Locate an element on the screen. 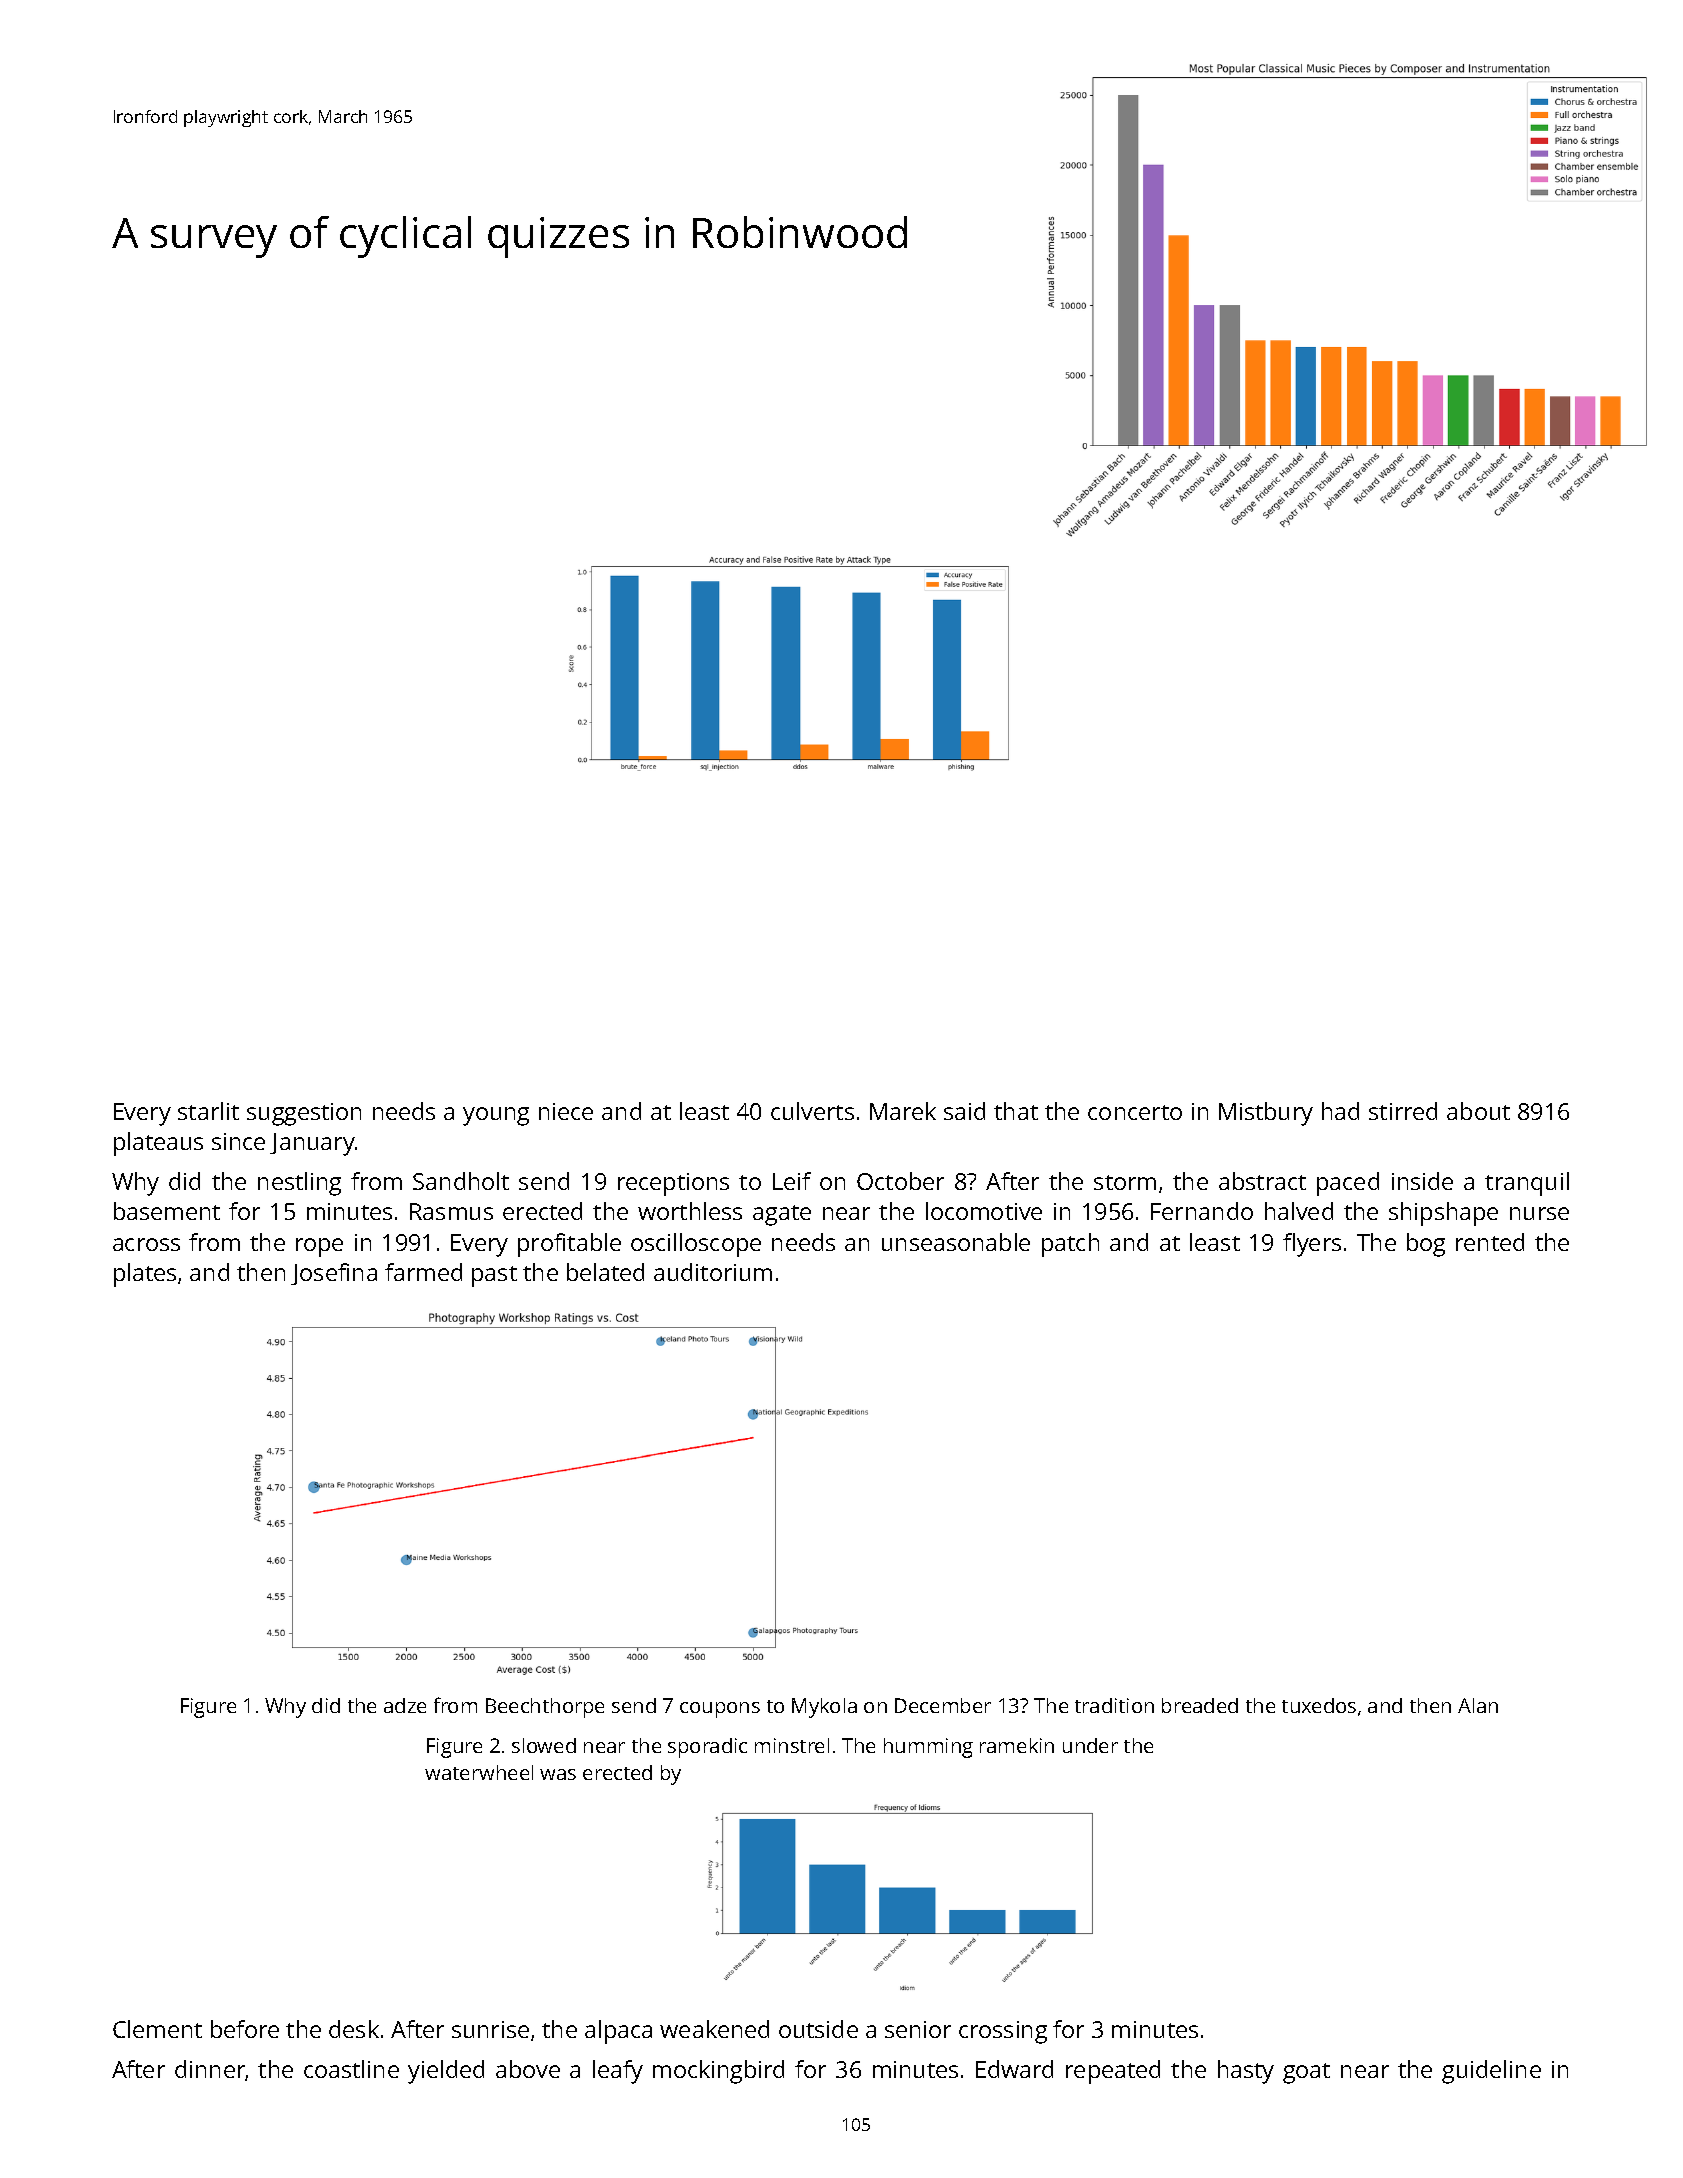 Image resolution: width=1683 pixels, height=2178 pixels. humming is located at coordinates (928, 1748).
